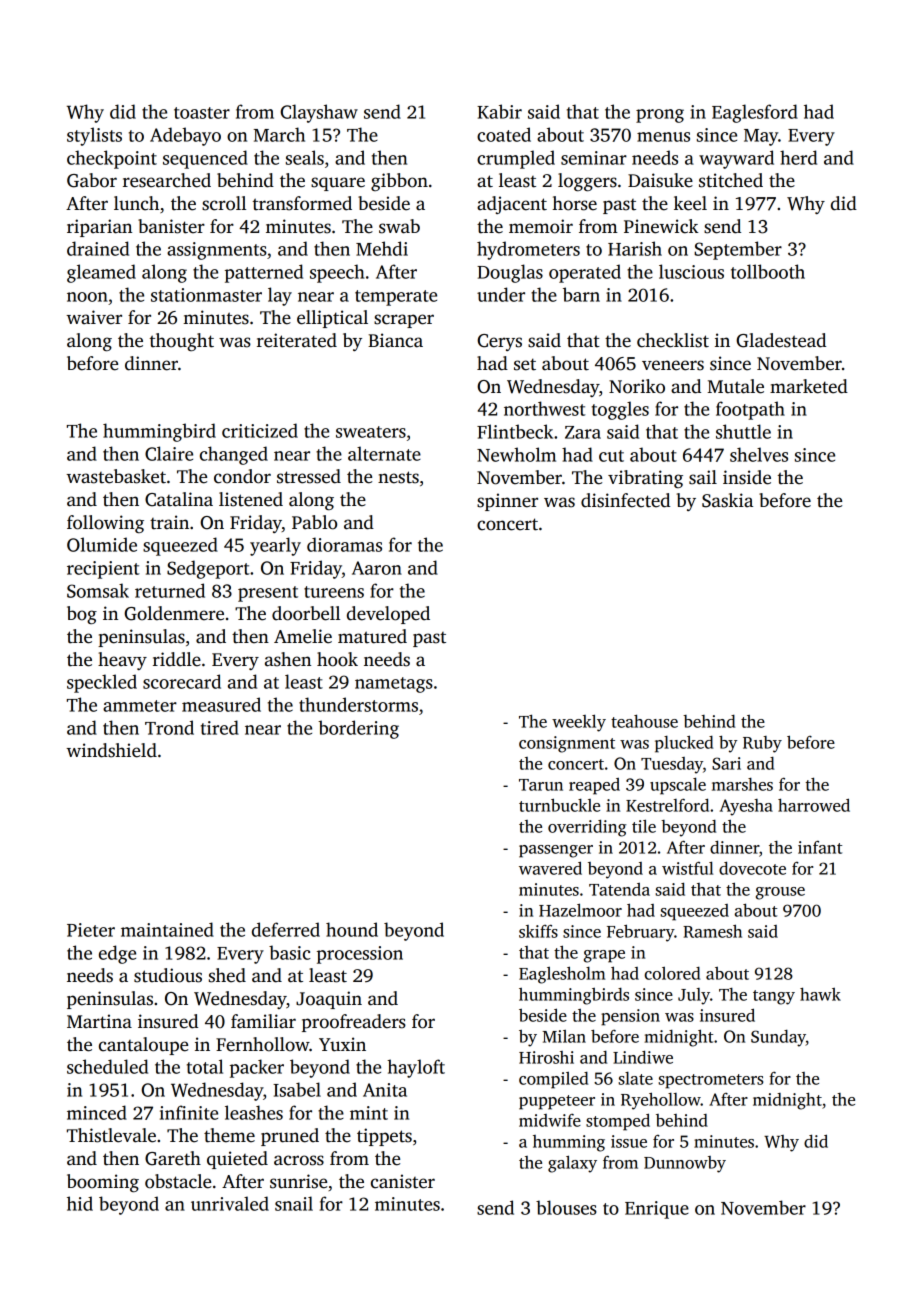  What do you see at coordinates (403, 1181) in the screenshot?
I see `canister` at bounding box center [403, 1181].
